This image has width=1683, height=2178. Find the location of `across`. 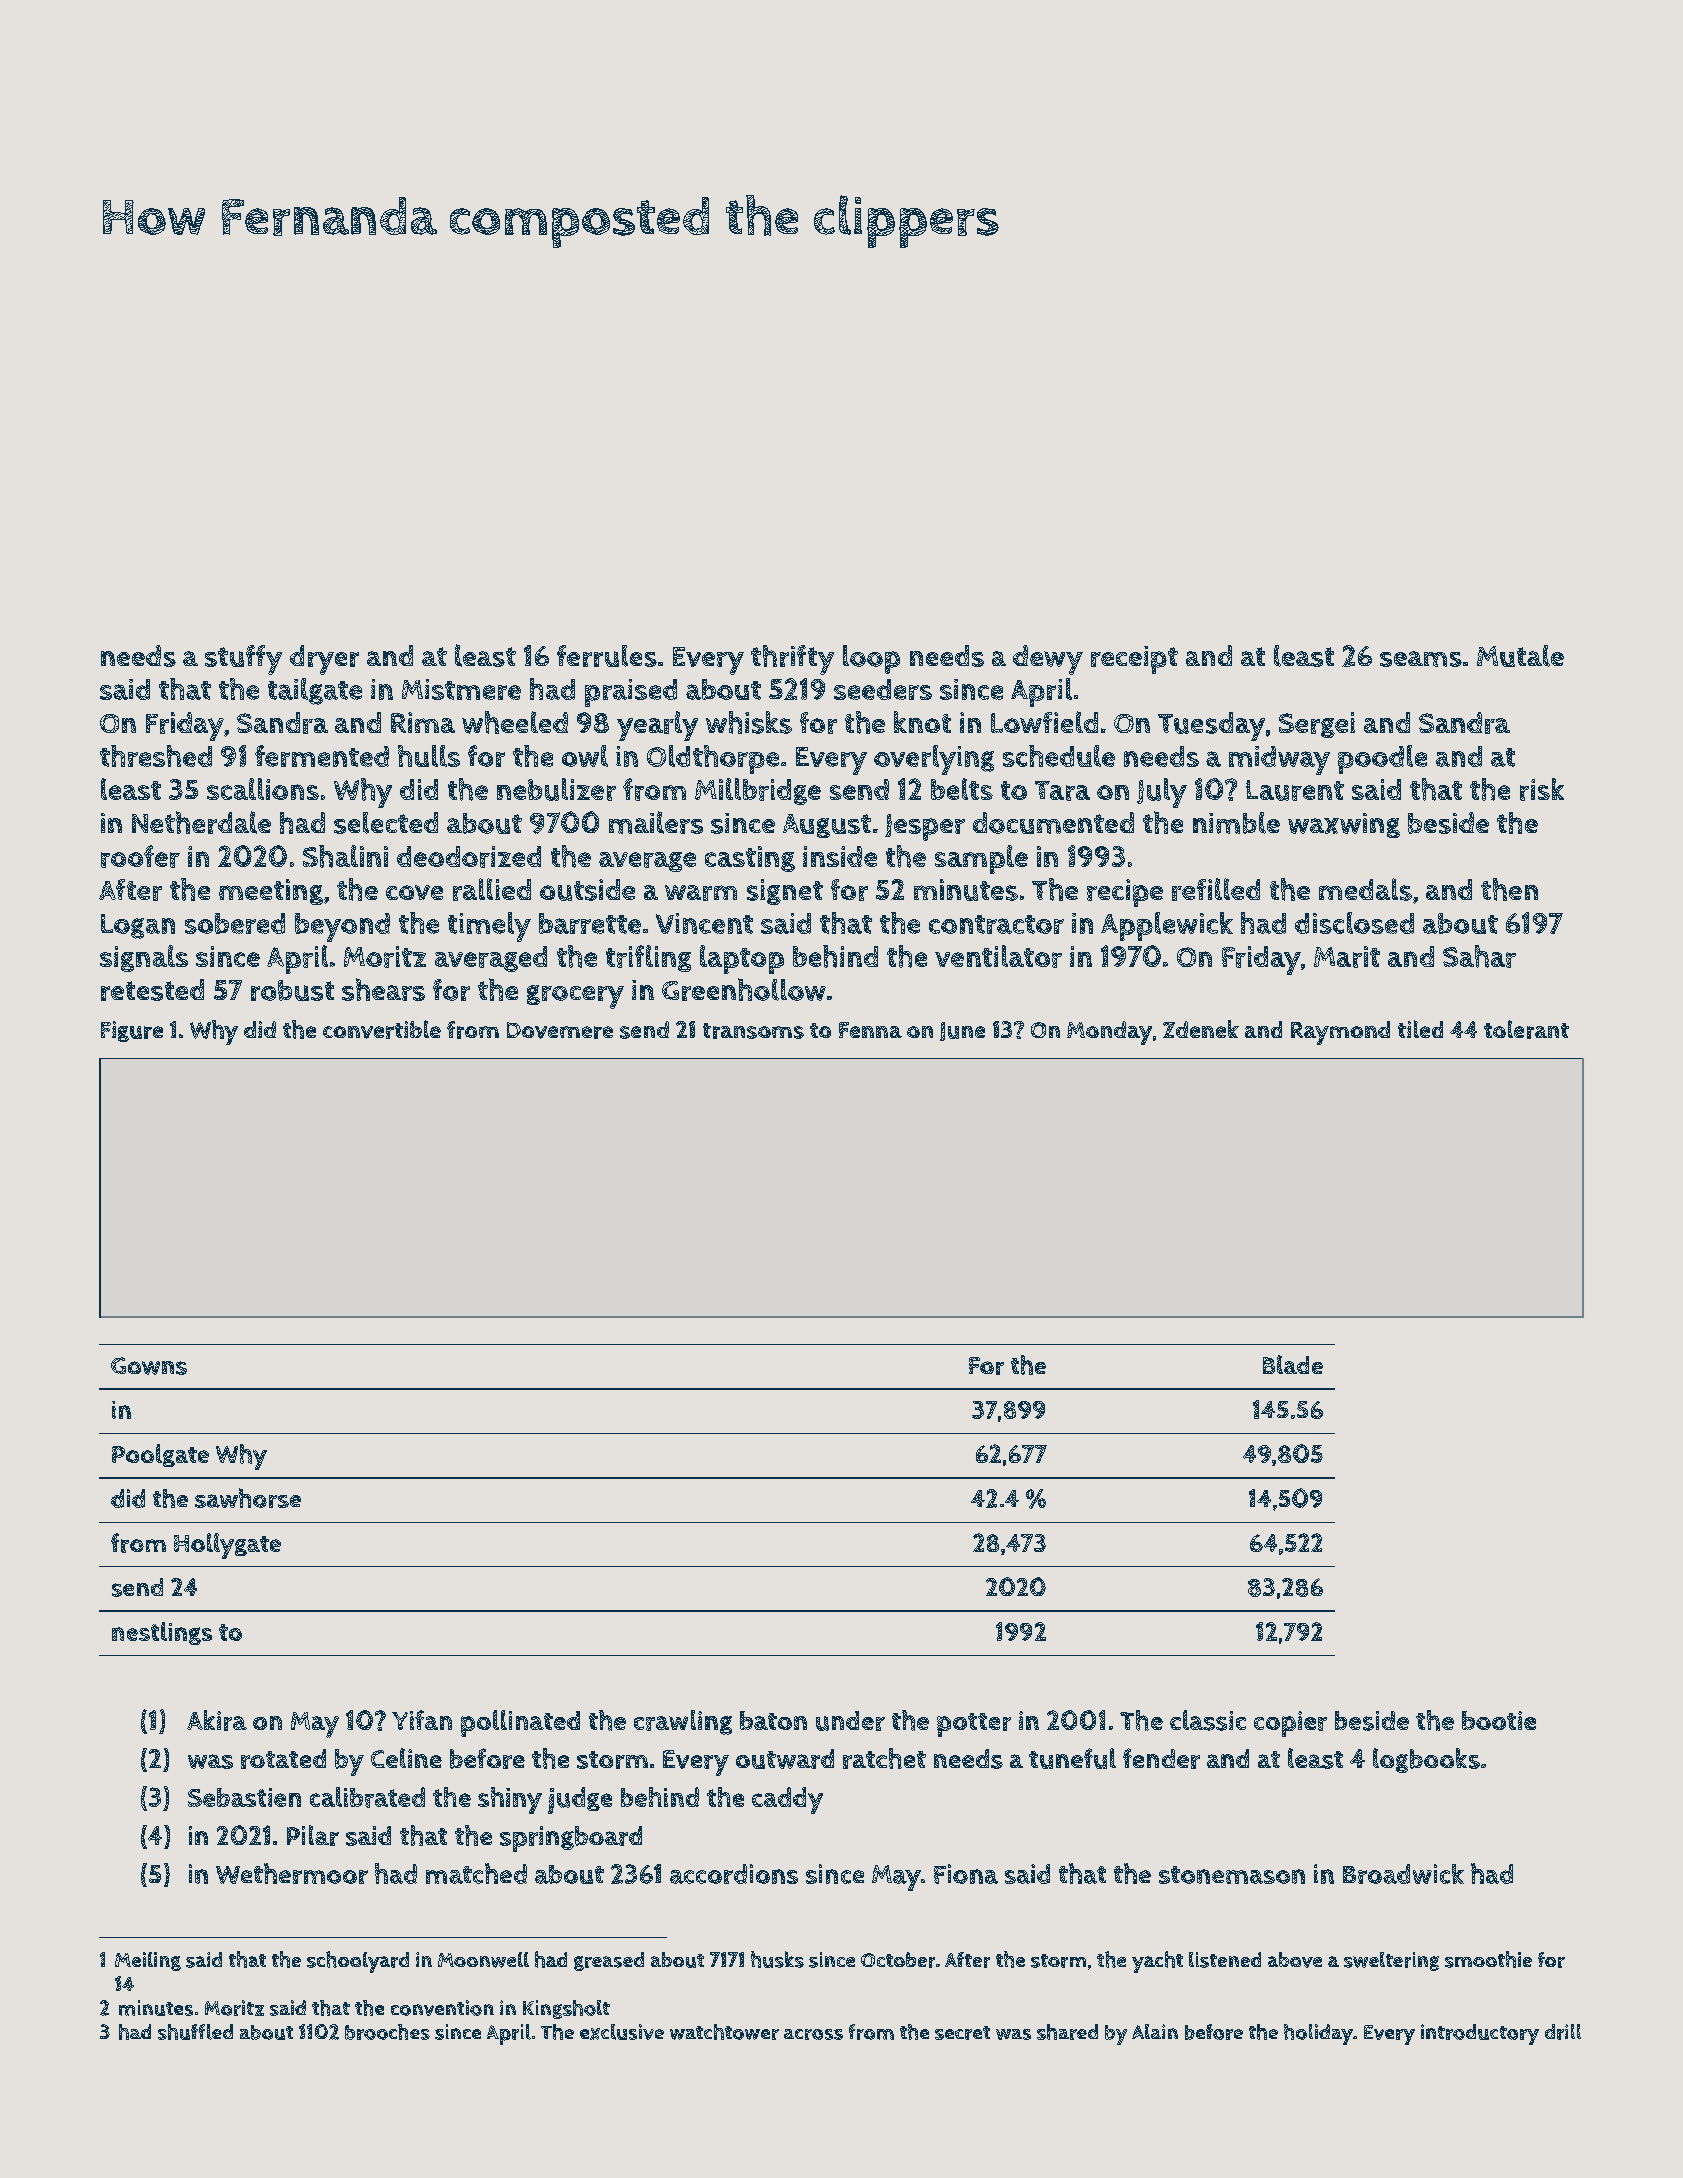

across is located at coordinates (813, 2034).
